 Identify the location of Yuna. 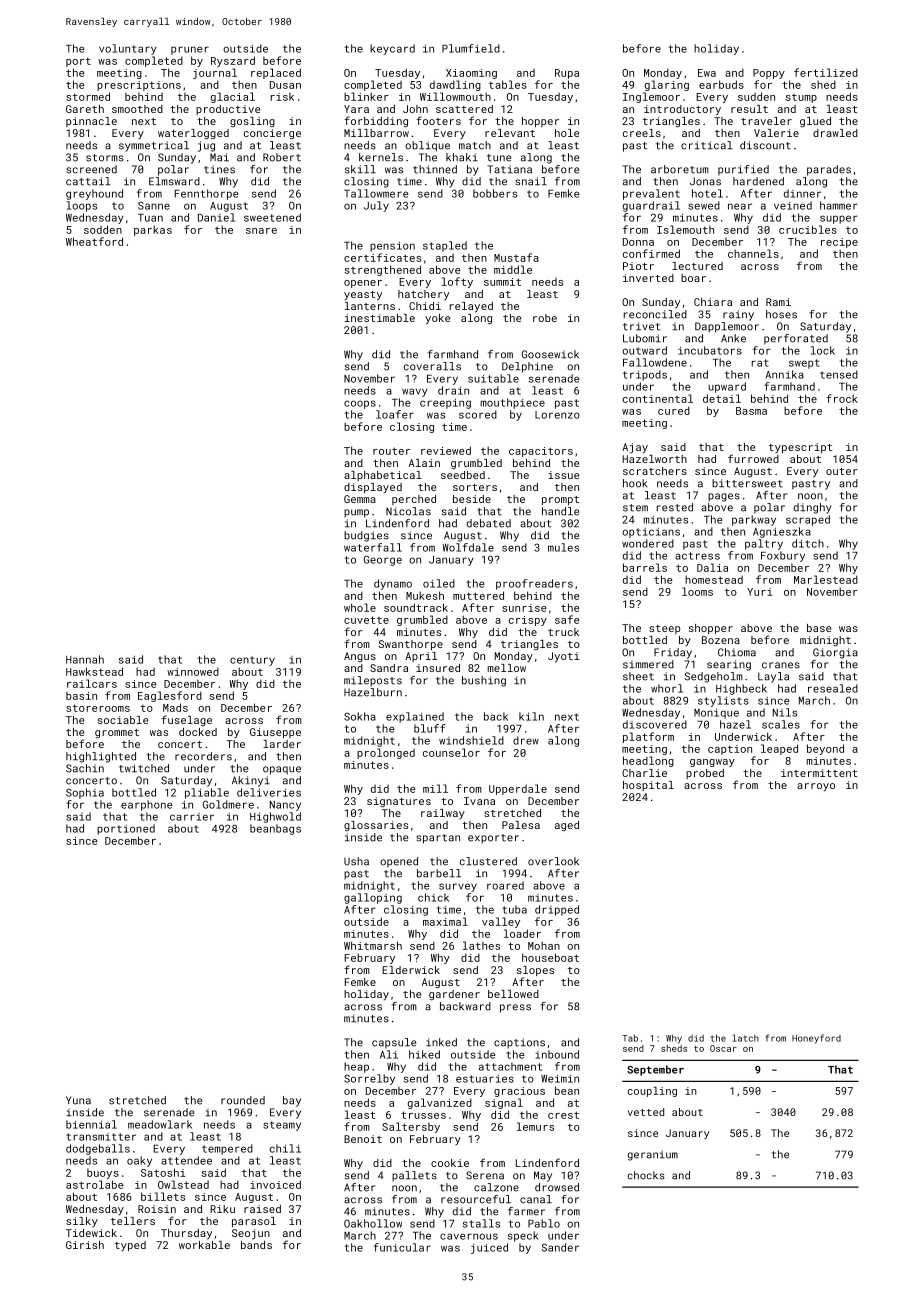
(78, 1100).
